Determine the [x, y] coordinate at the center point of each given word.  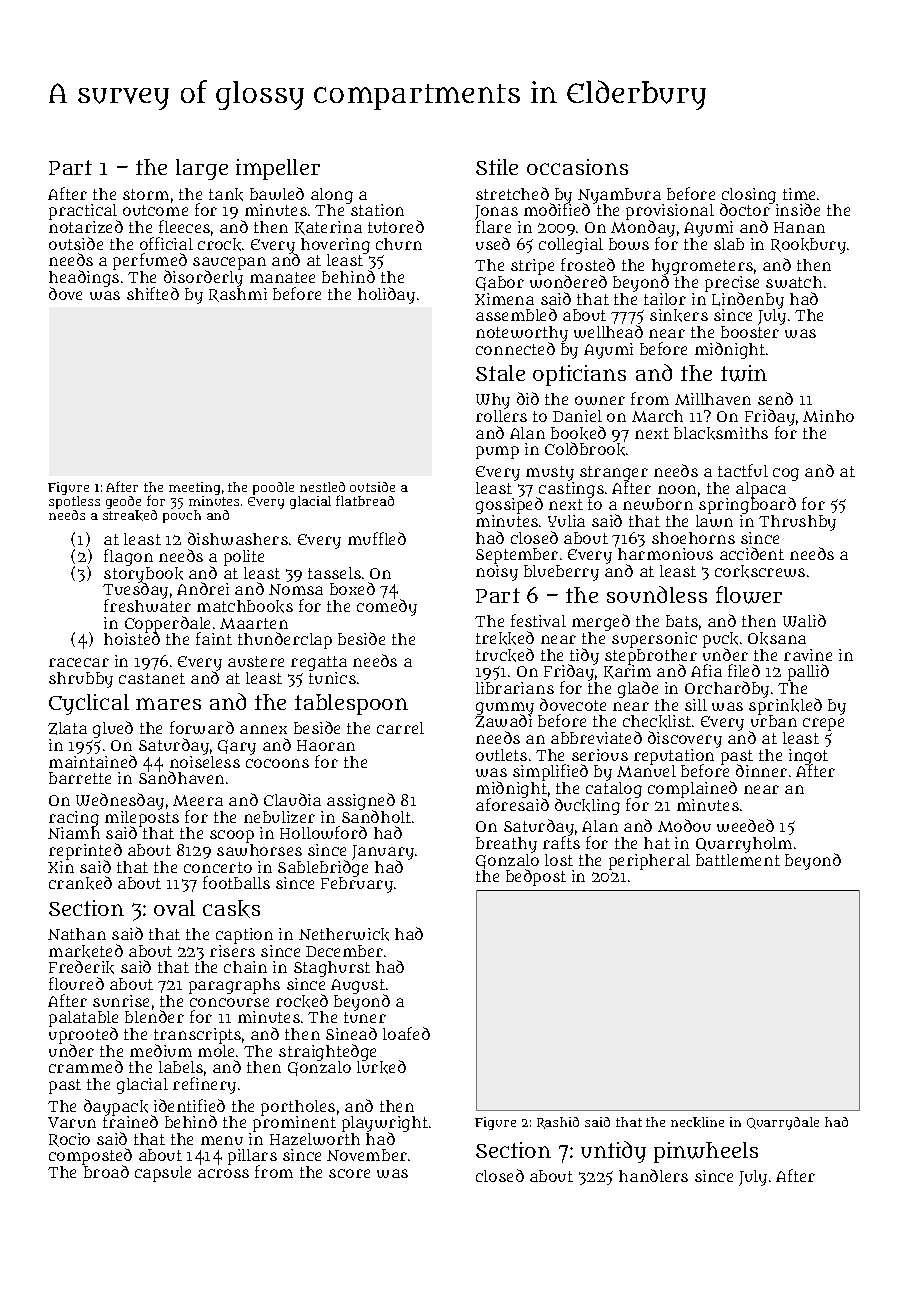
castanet [152, 678]
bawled [277, 193]
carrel [400, 728]
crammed [86, 1066]
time [799, 194]
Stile [497, 167]
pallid [808, 672]
